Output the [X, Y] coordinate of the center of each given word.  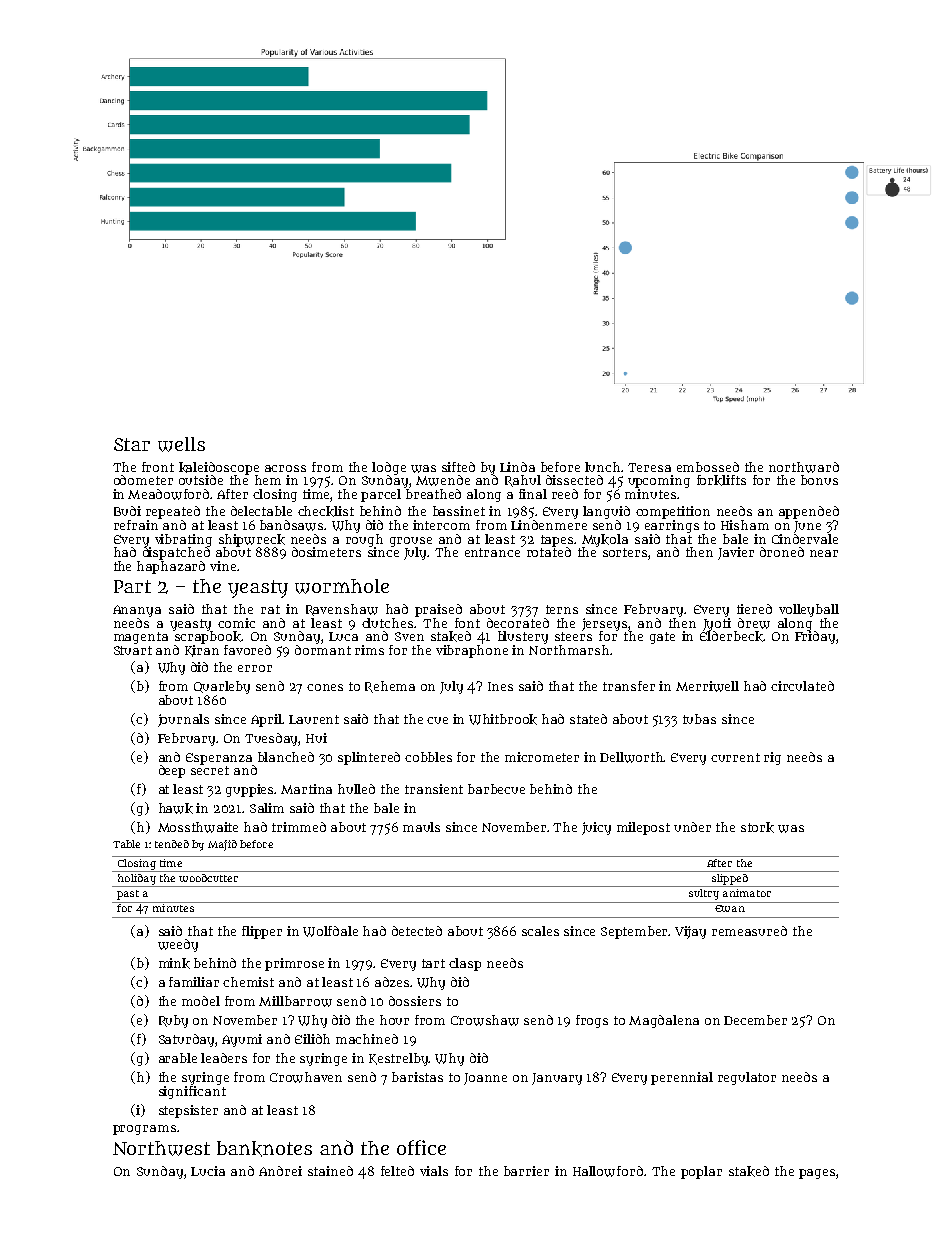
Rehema [390, 687]
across [285, 468]
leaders [224, 1058]
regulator [747, 1078]
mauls [421, 827]
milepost [643, 828]
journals [183, 720]
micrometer [542, 757]
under [692, 827]
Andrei [280, 1171]
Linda [517, 467]
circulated [802, 686]
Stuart [133, 650]
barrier [526, 1171]
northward [804, 467]
